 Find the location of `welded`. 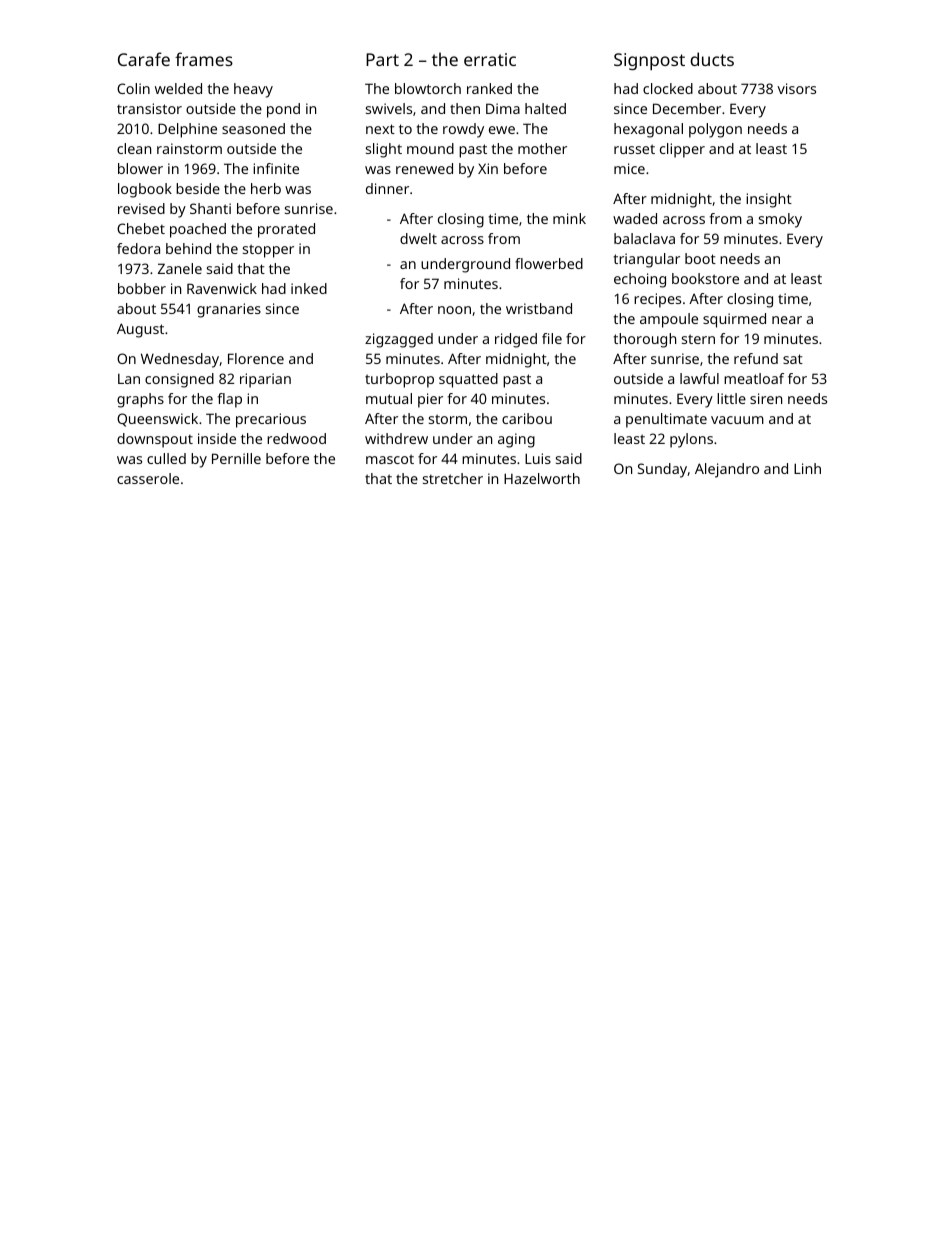

welded is located at coordinates (178, 88).
